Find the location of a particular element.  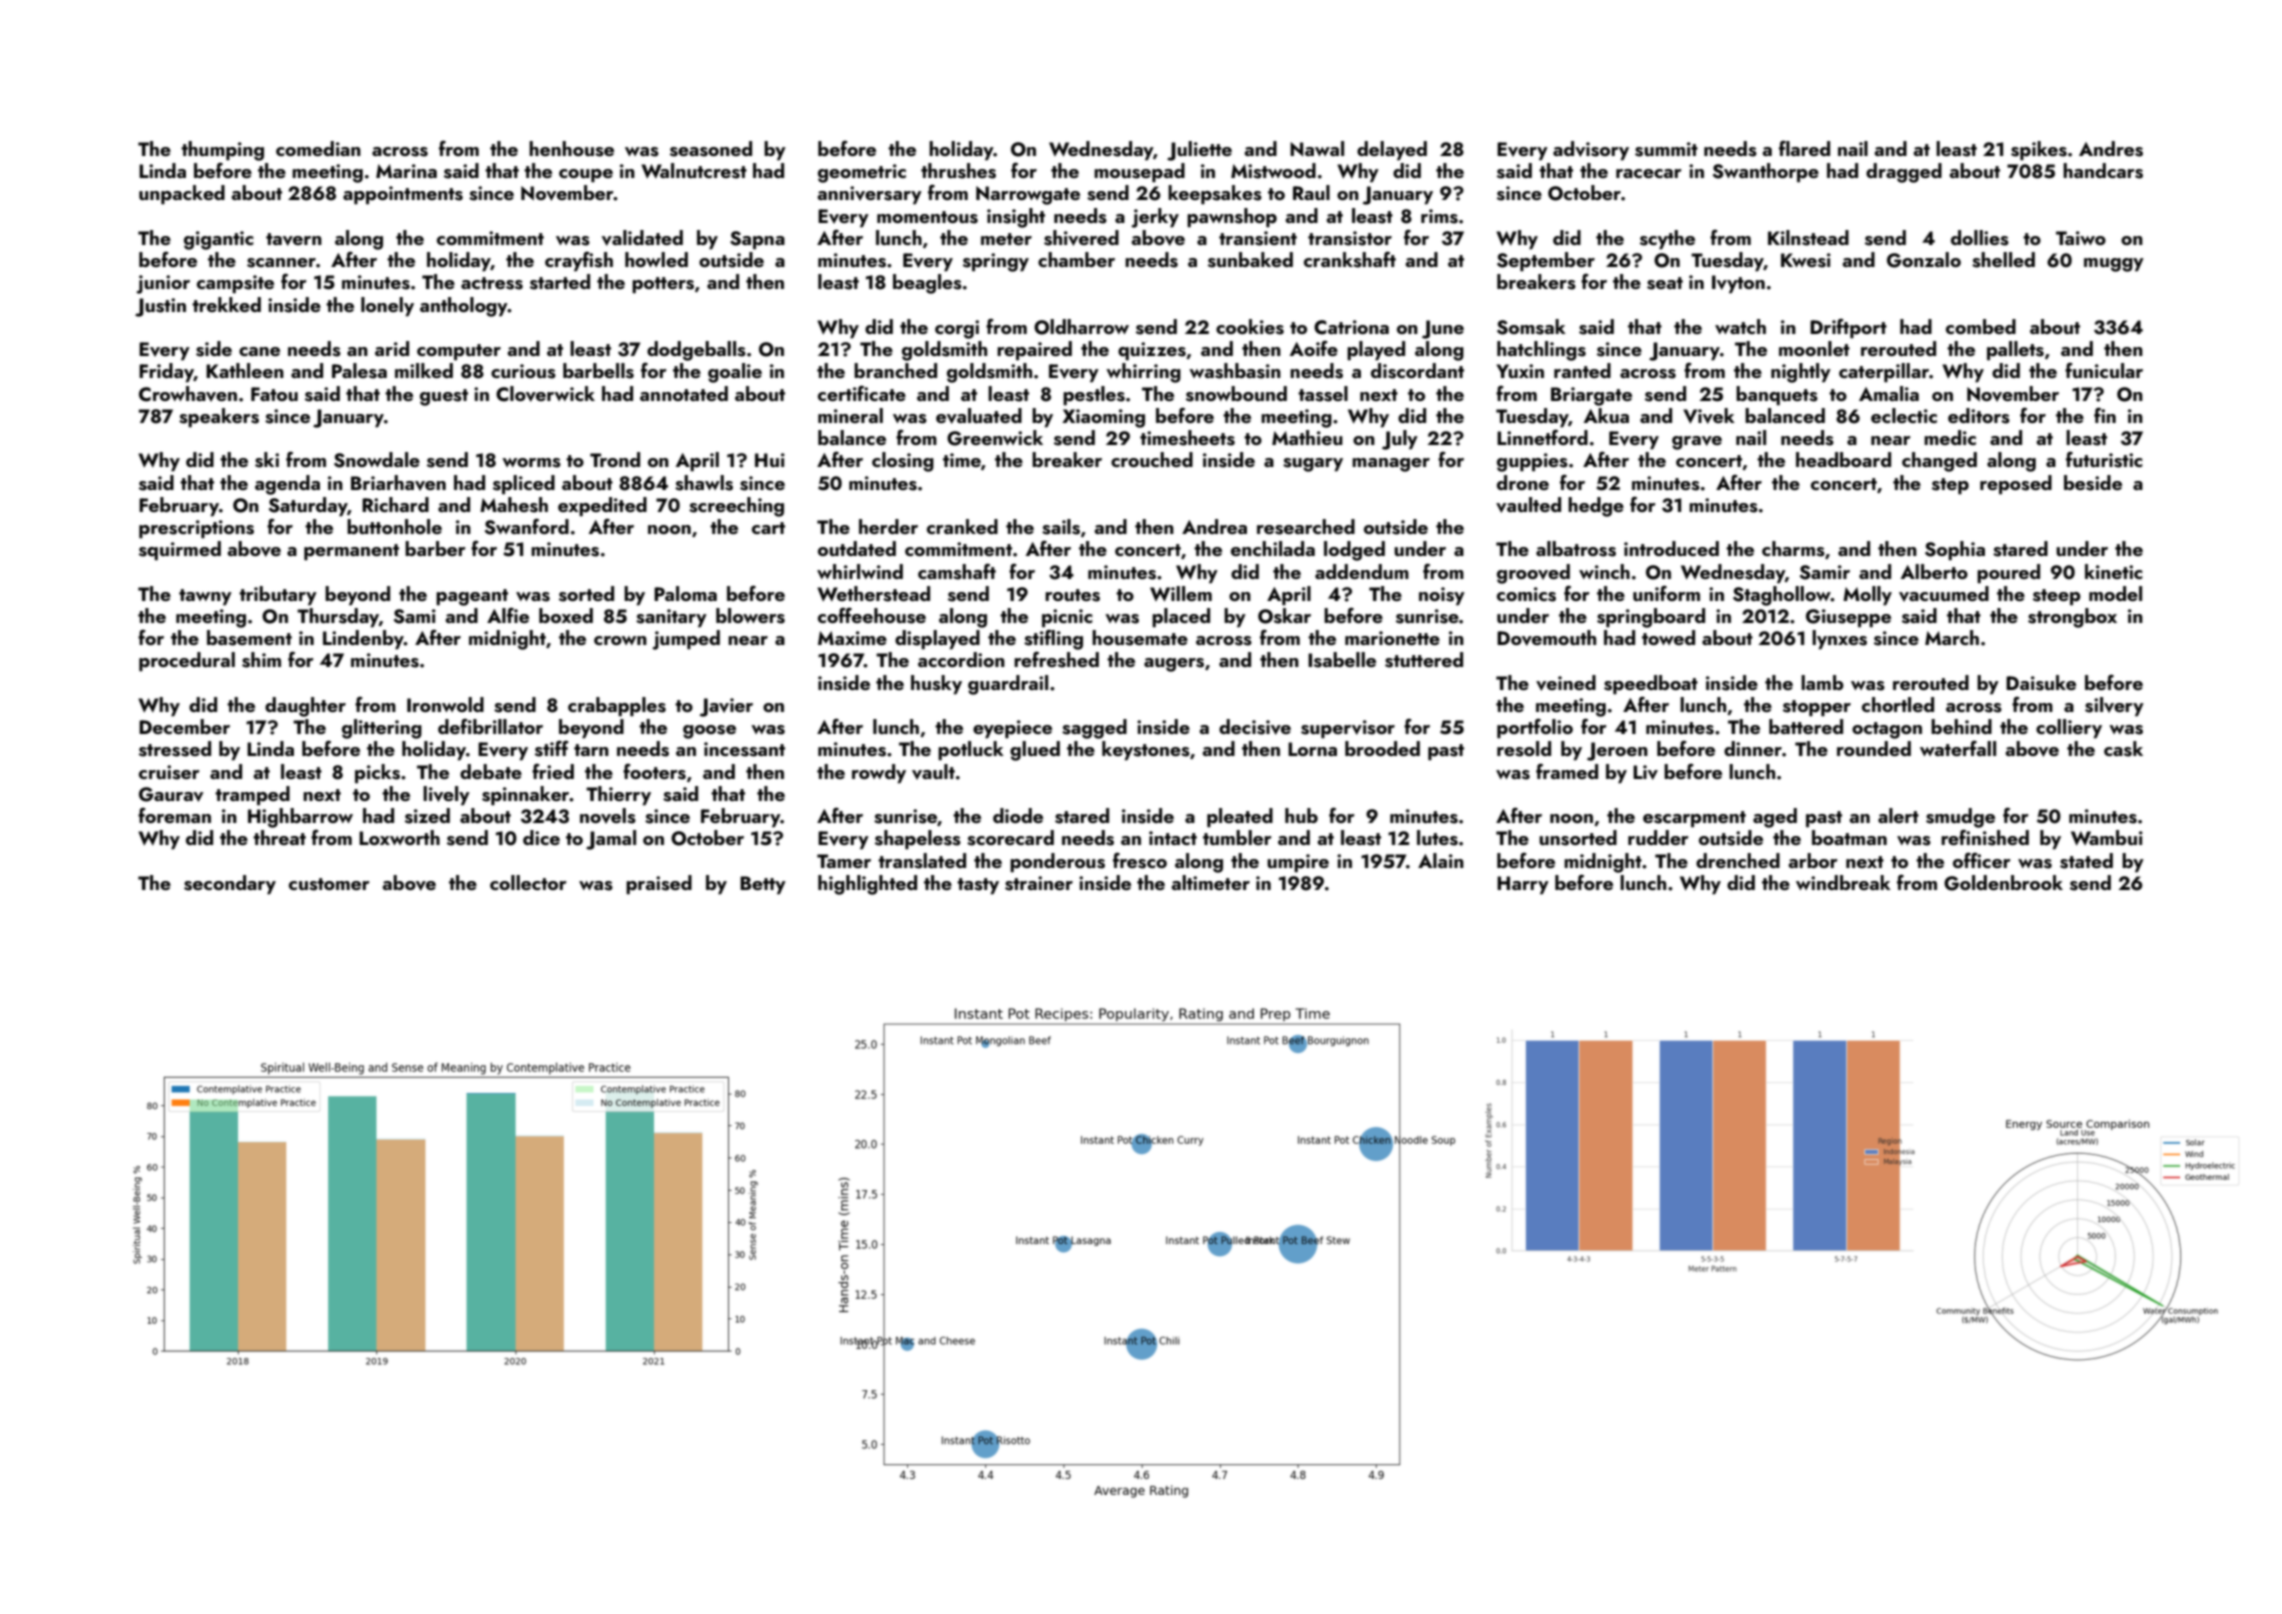

arid is located at coordinates (392, 348).
